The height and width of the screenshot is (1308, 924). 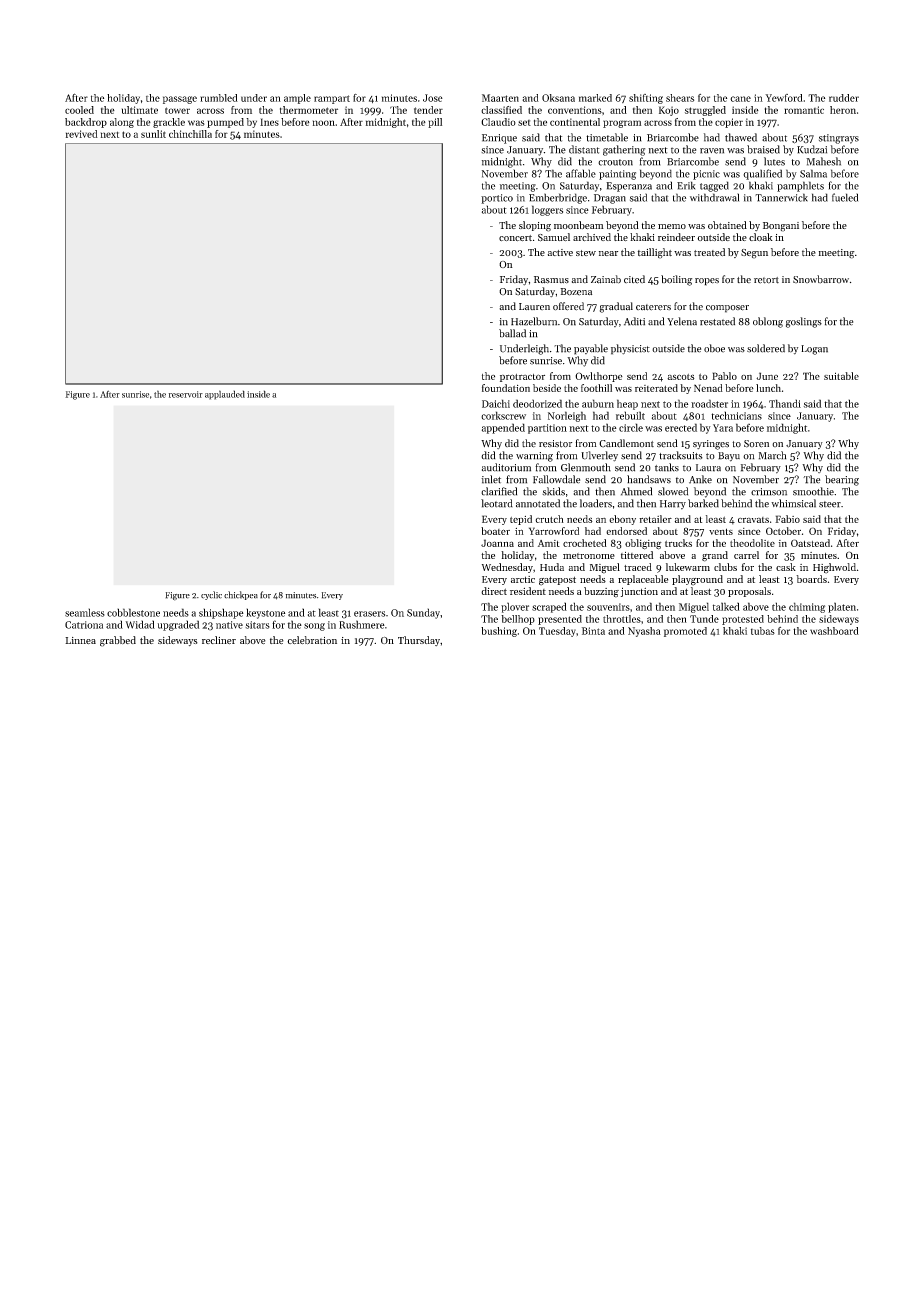 What do you see at coordinates (312, 640) in the screenshot?
I see `celebration` at bounding box center [312, 640].
